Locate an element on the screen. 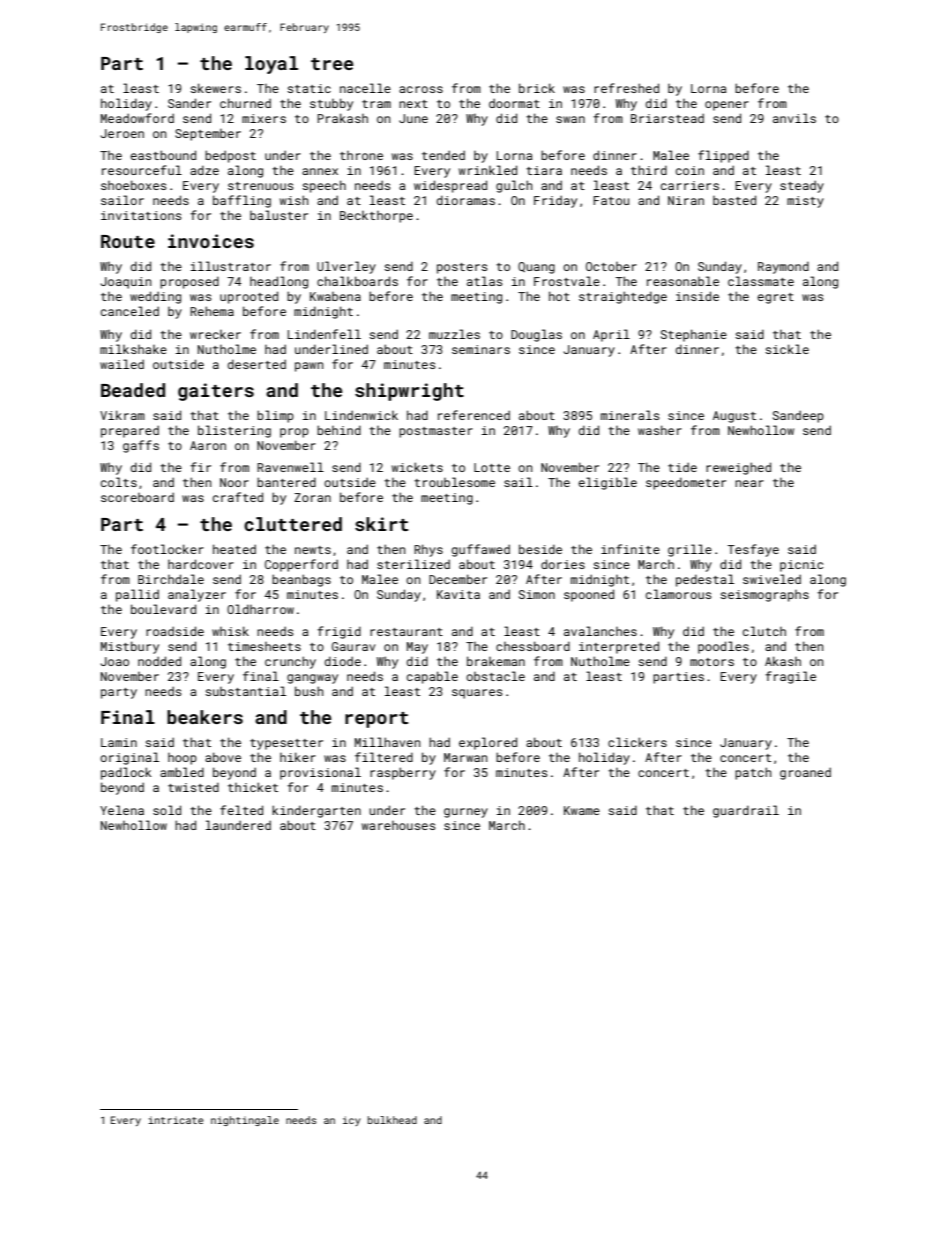  brick is located at coordinates (537, 88).
